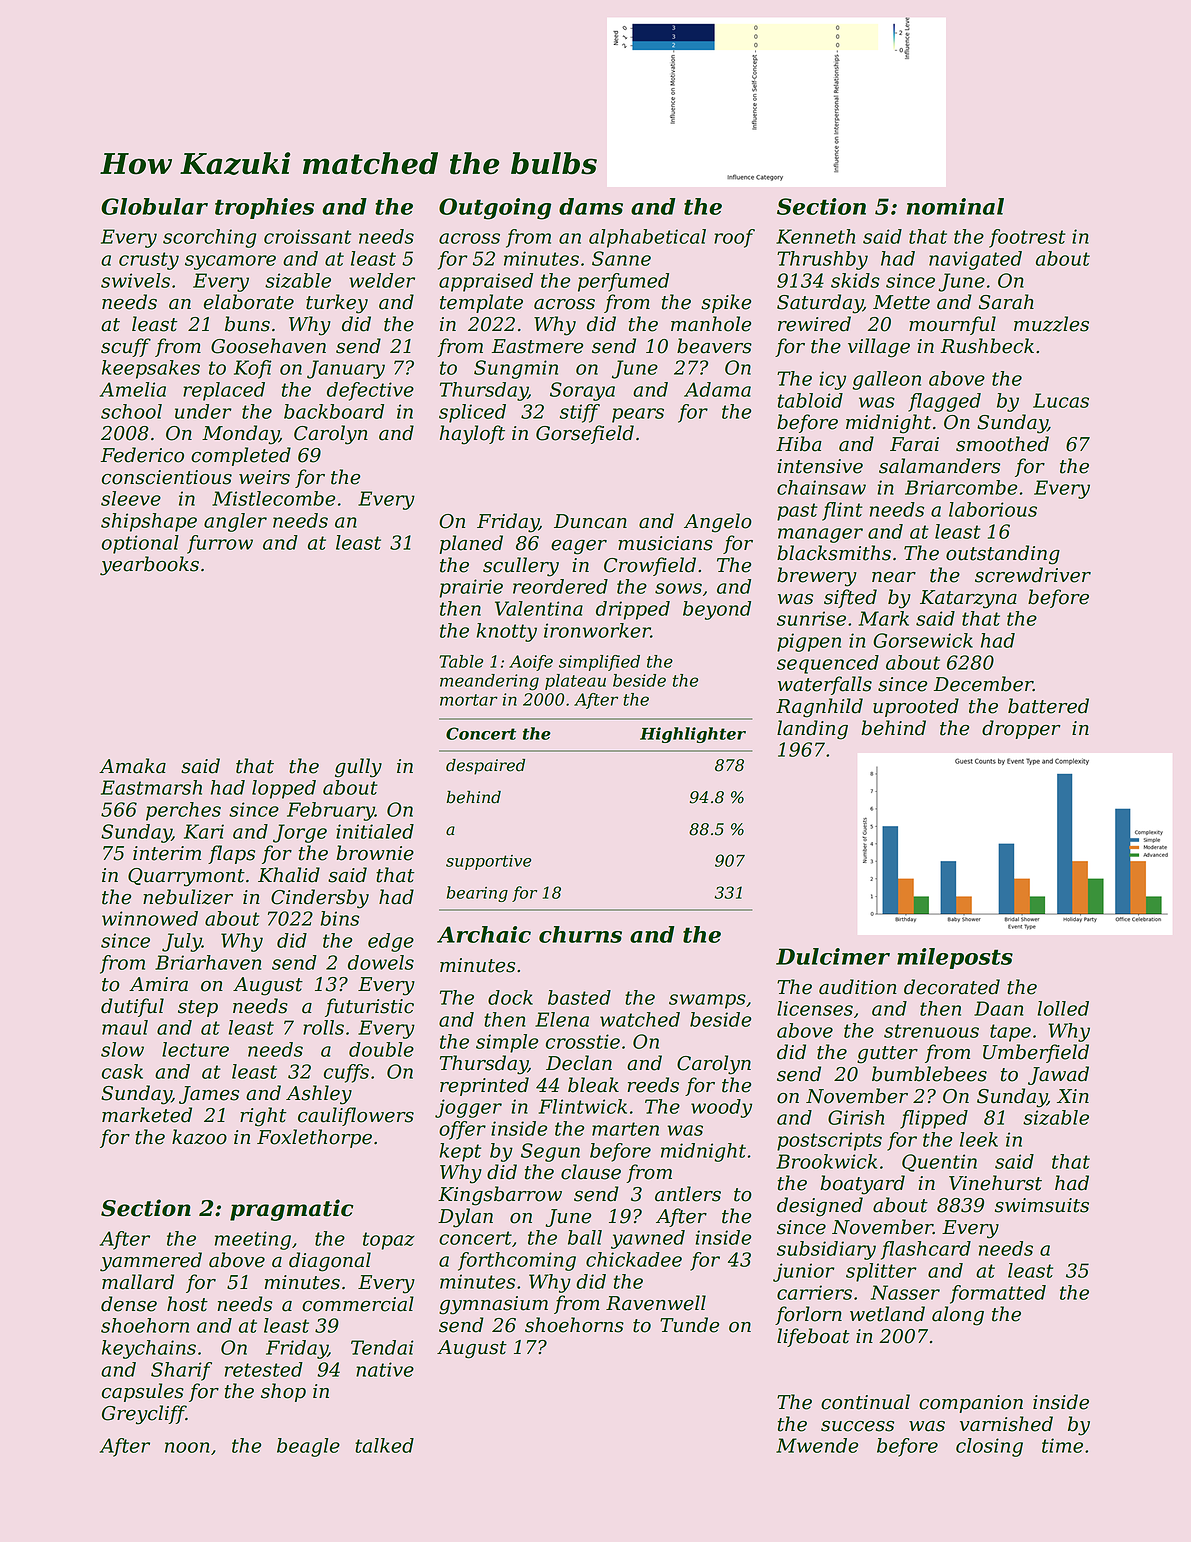  I want to click on crosstie, so click(583, 1041).
